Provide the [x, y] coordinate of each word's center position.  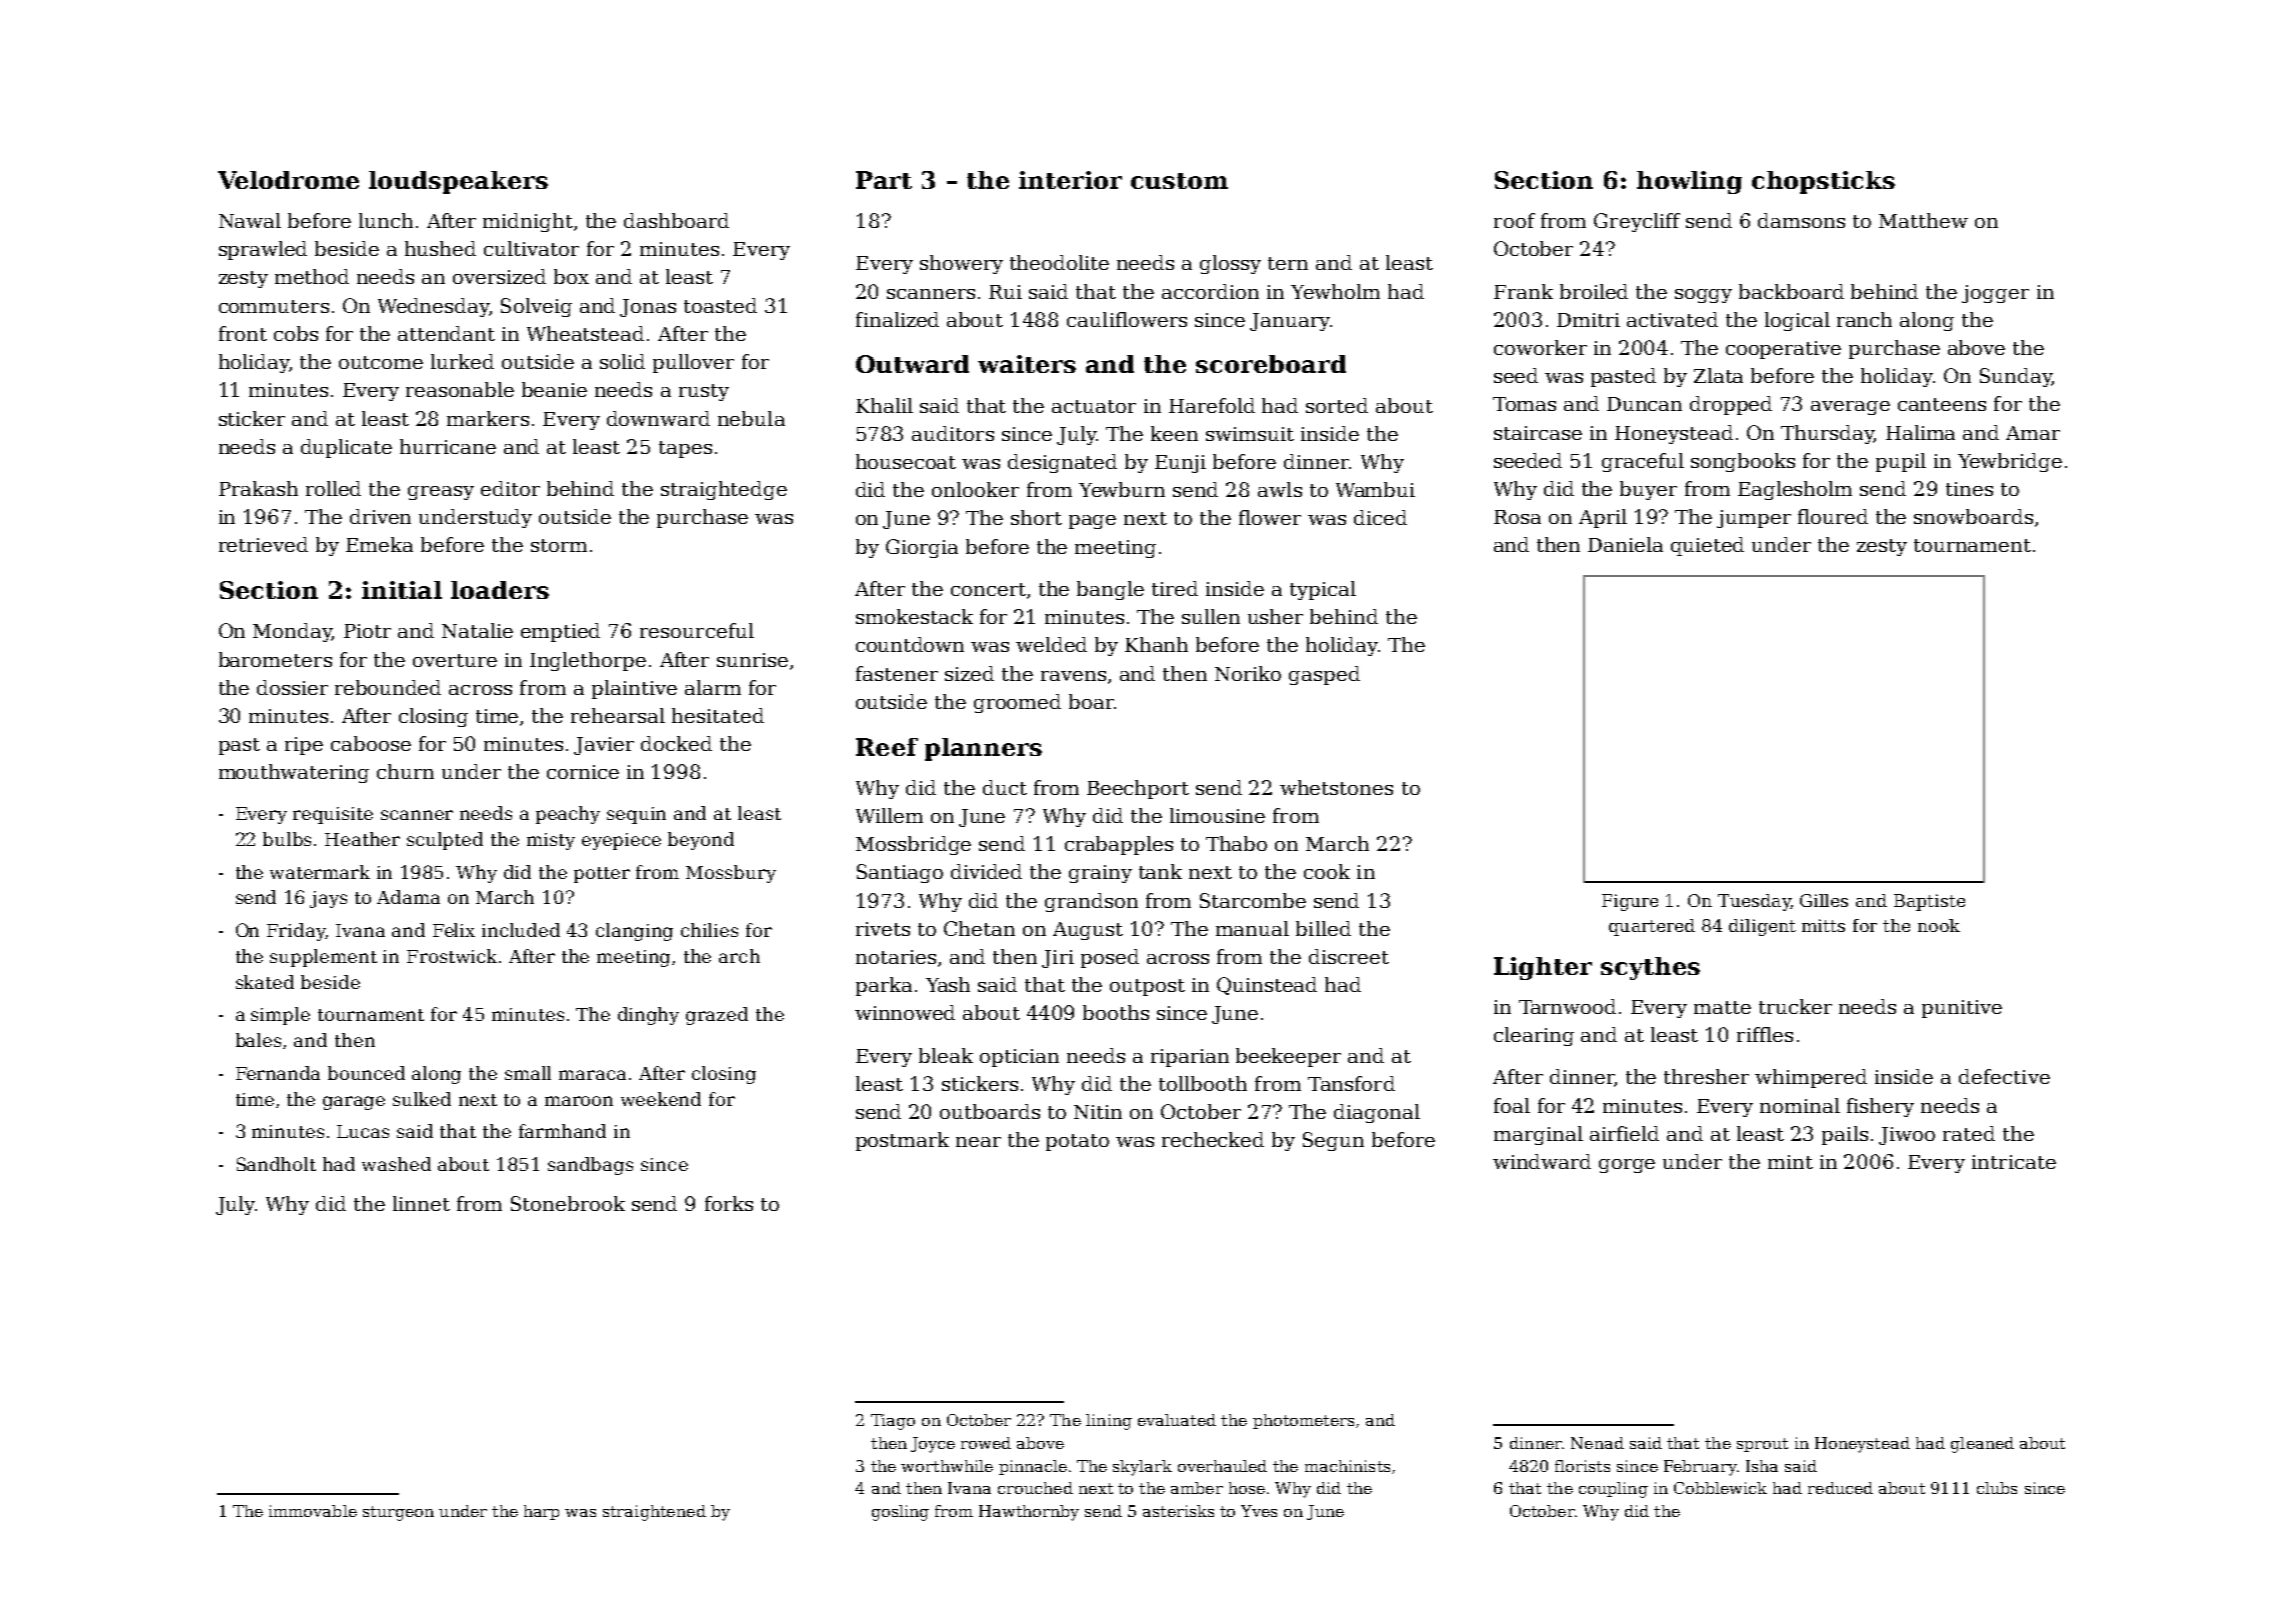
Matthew [1923, 220]
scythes [1650, 968]
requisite [333, 815]
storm [559, 545]
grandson [1091, 902]
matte [1722, 1007]
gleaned [1982, 1445]
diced [1380, 517]
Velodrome [288, 180]
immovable [313, 1511]
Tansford [1351, 1083]
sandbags [590, 1166]
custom [1179, 181]
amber [1197, 1488]
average [1850, 408]
